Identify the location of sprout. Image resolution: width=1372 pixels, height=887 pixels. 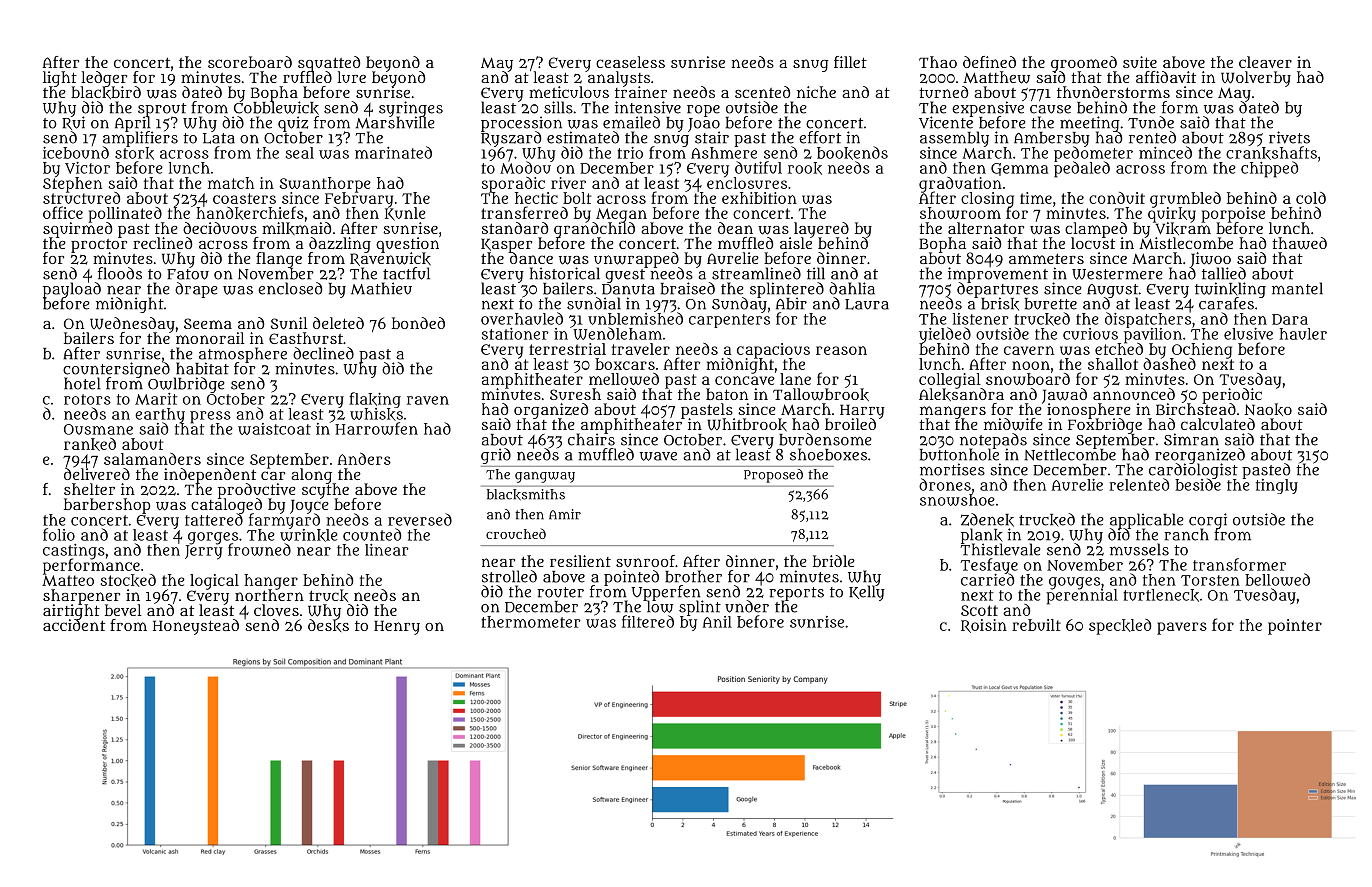
(162, 110).
